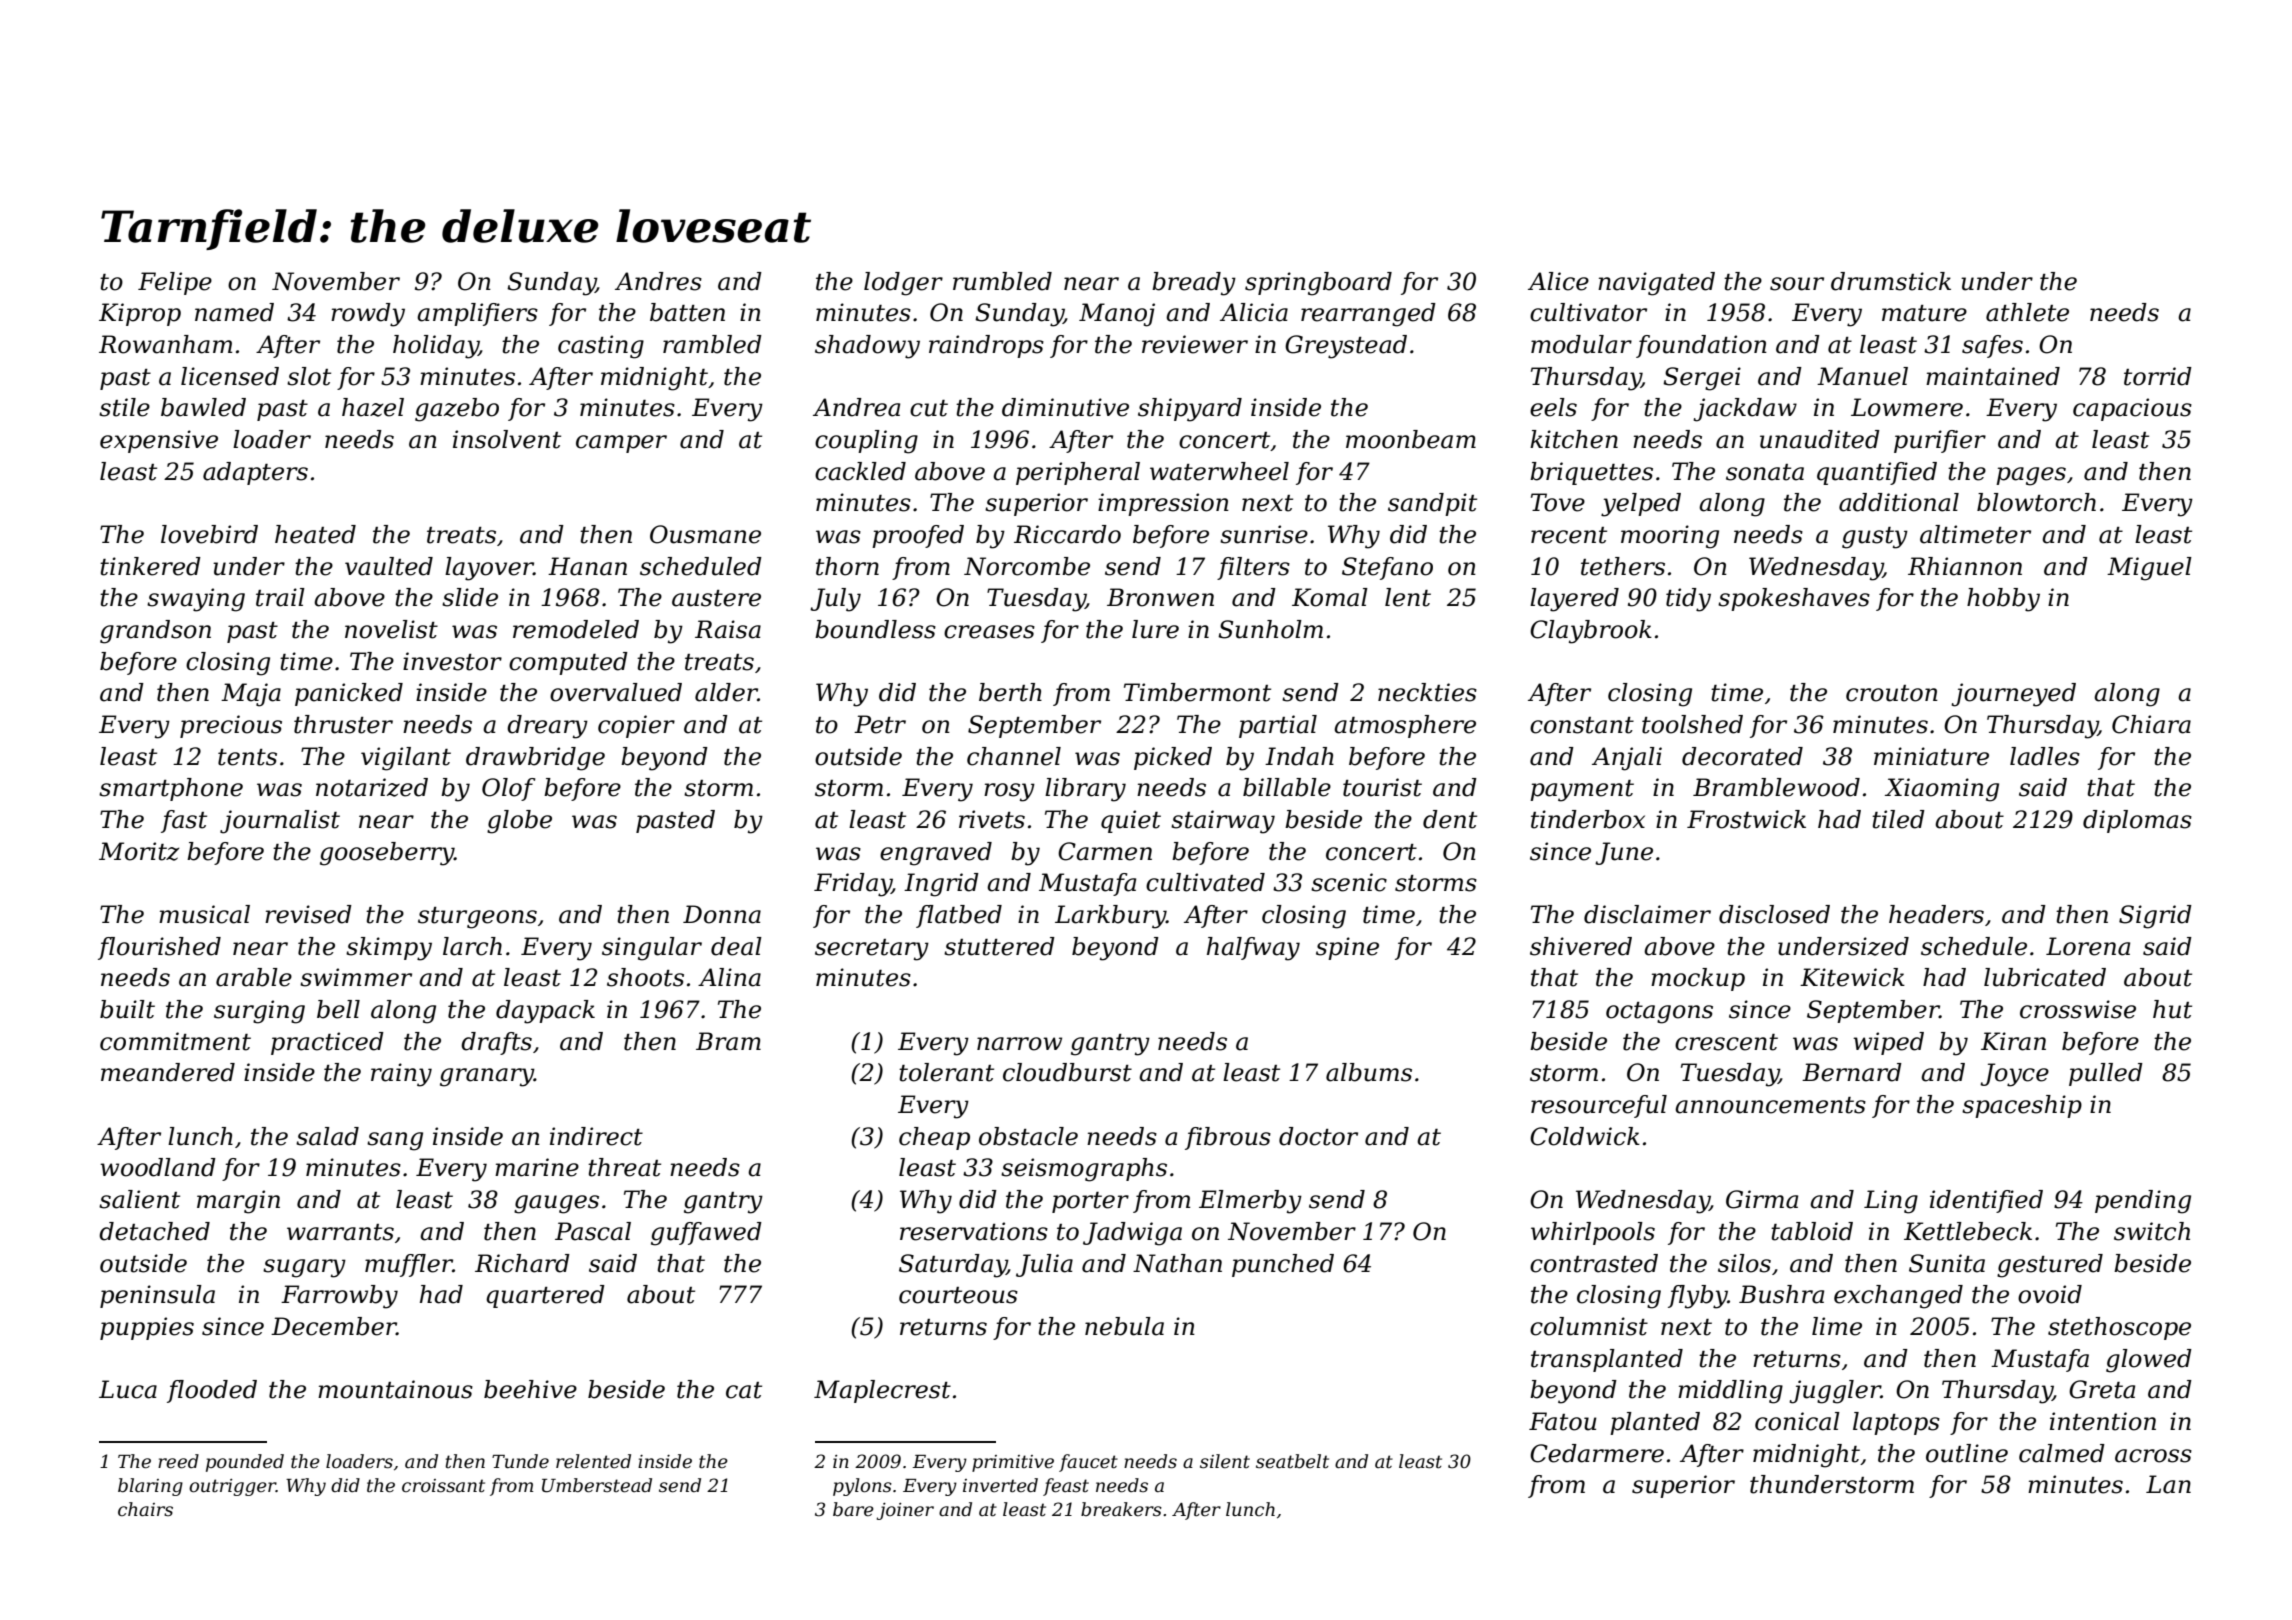 Image resolution: width=2292 pixels, height=1620 pixels. Describe the element at coordinates (145, 1509) in the image. I see `chairs` at that location.
